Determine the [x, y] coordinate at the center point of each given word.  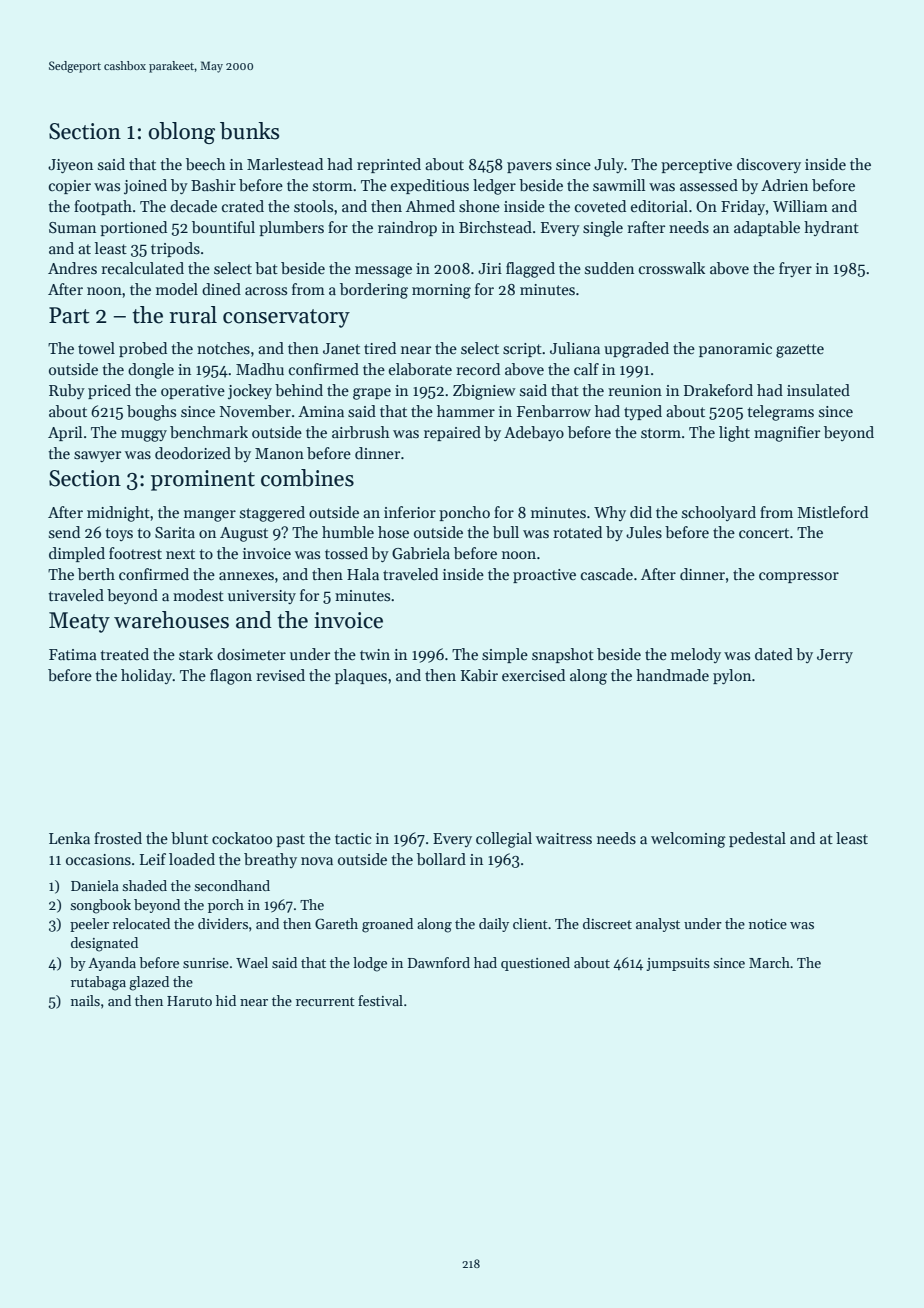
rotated [577, 532]
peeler [89, 925]
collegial [504, 840]
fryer [795, 269]
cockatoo [242, 838]
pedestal [757, 839]
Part [69, 315]
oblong [181, 133]
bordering [374, 291]
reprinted [389, 165]
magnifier [787, 434]
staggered [272, 514]
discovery [769, 165]
